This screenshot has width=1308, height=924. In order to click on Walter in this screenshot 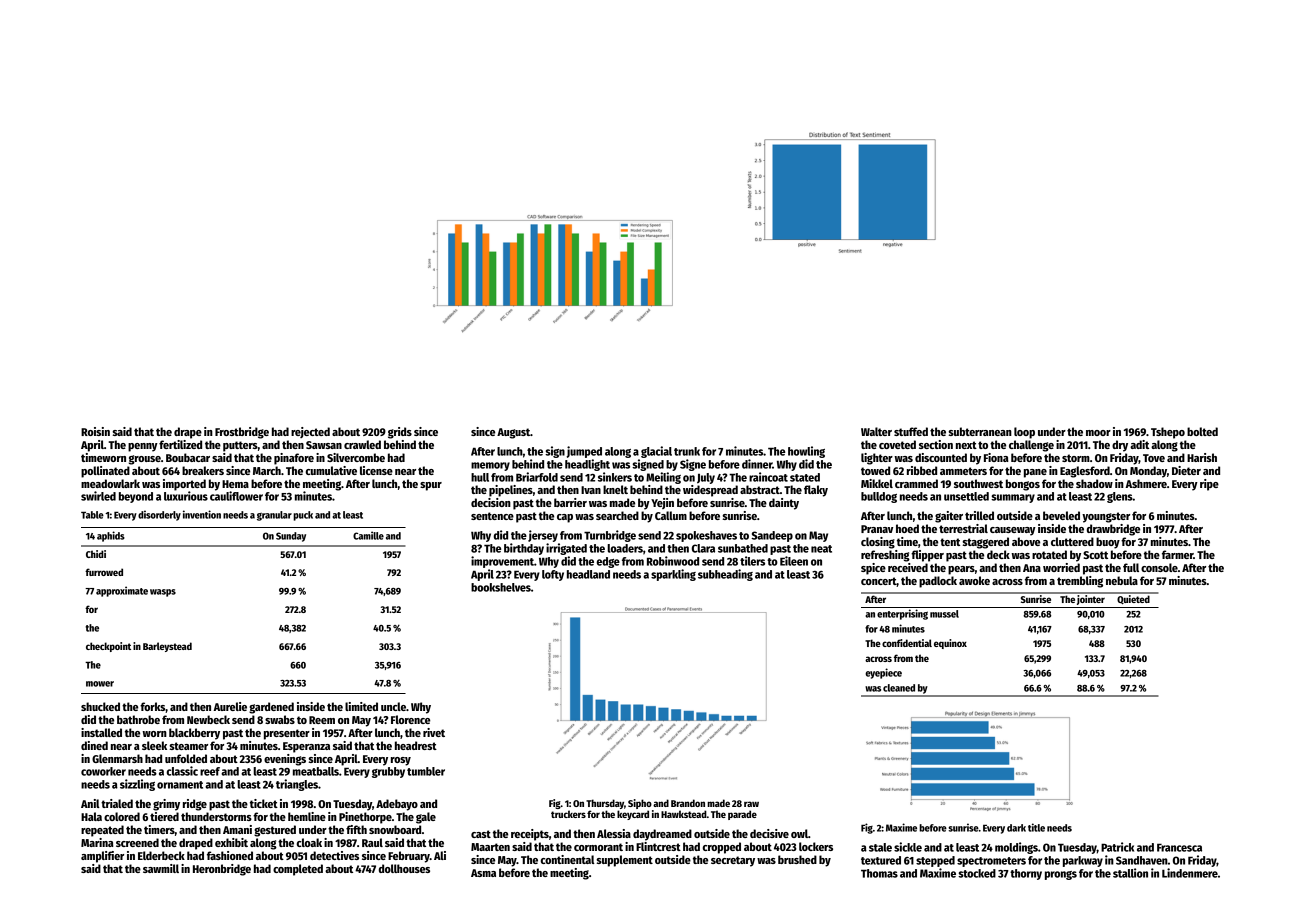, I will do `click(876, 431)`.
